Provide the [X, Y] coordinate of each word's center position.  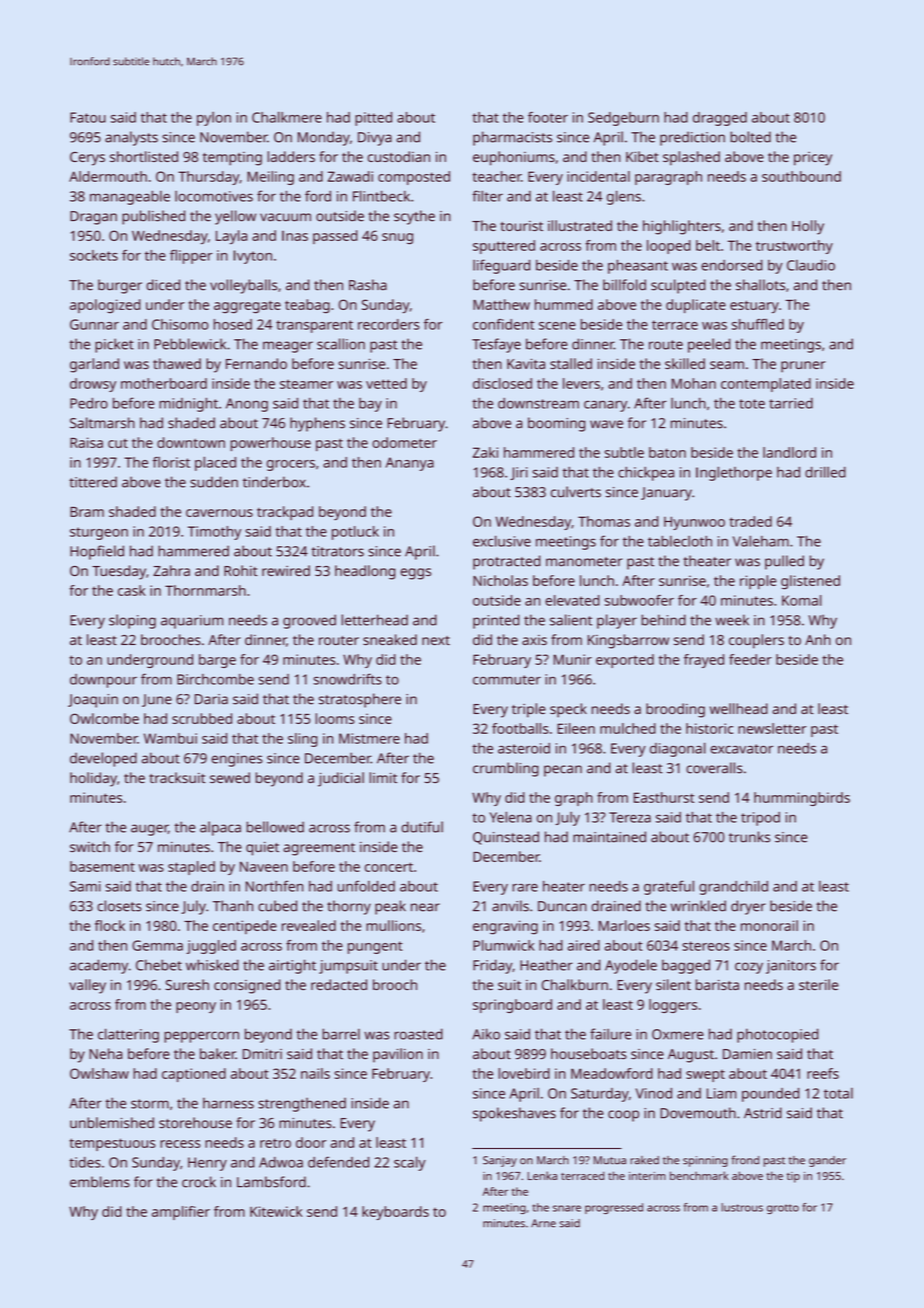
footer [548, 117]
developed [103, 759]
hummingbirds [802, 799]
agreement [319, 849]
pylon [214, 119]
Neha [105, 1053]
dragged [720, 119]
